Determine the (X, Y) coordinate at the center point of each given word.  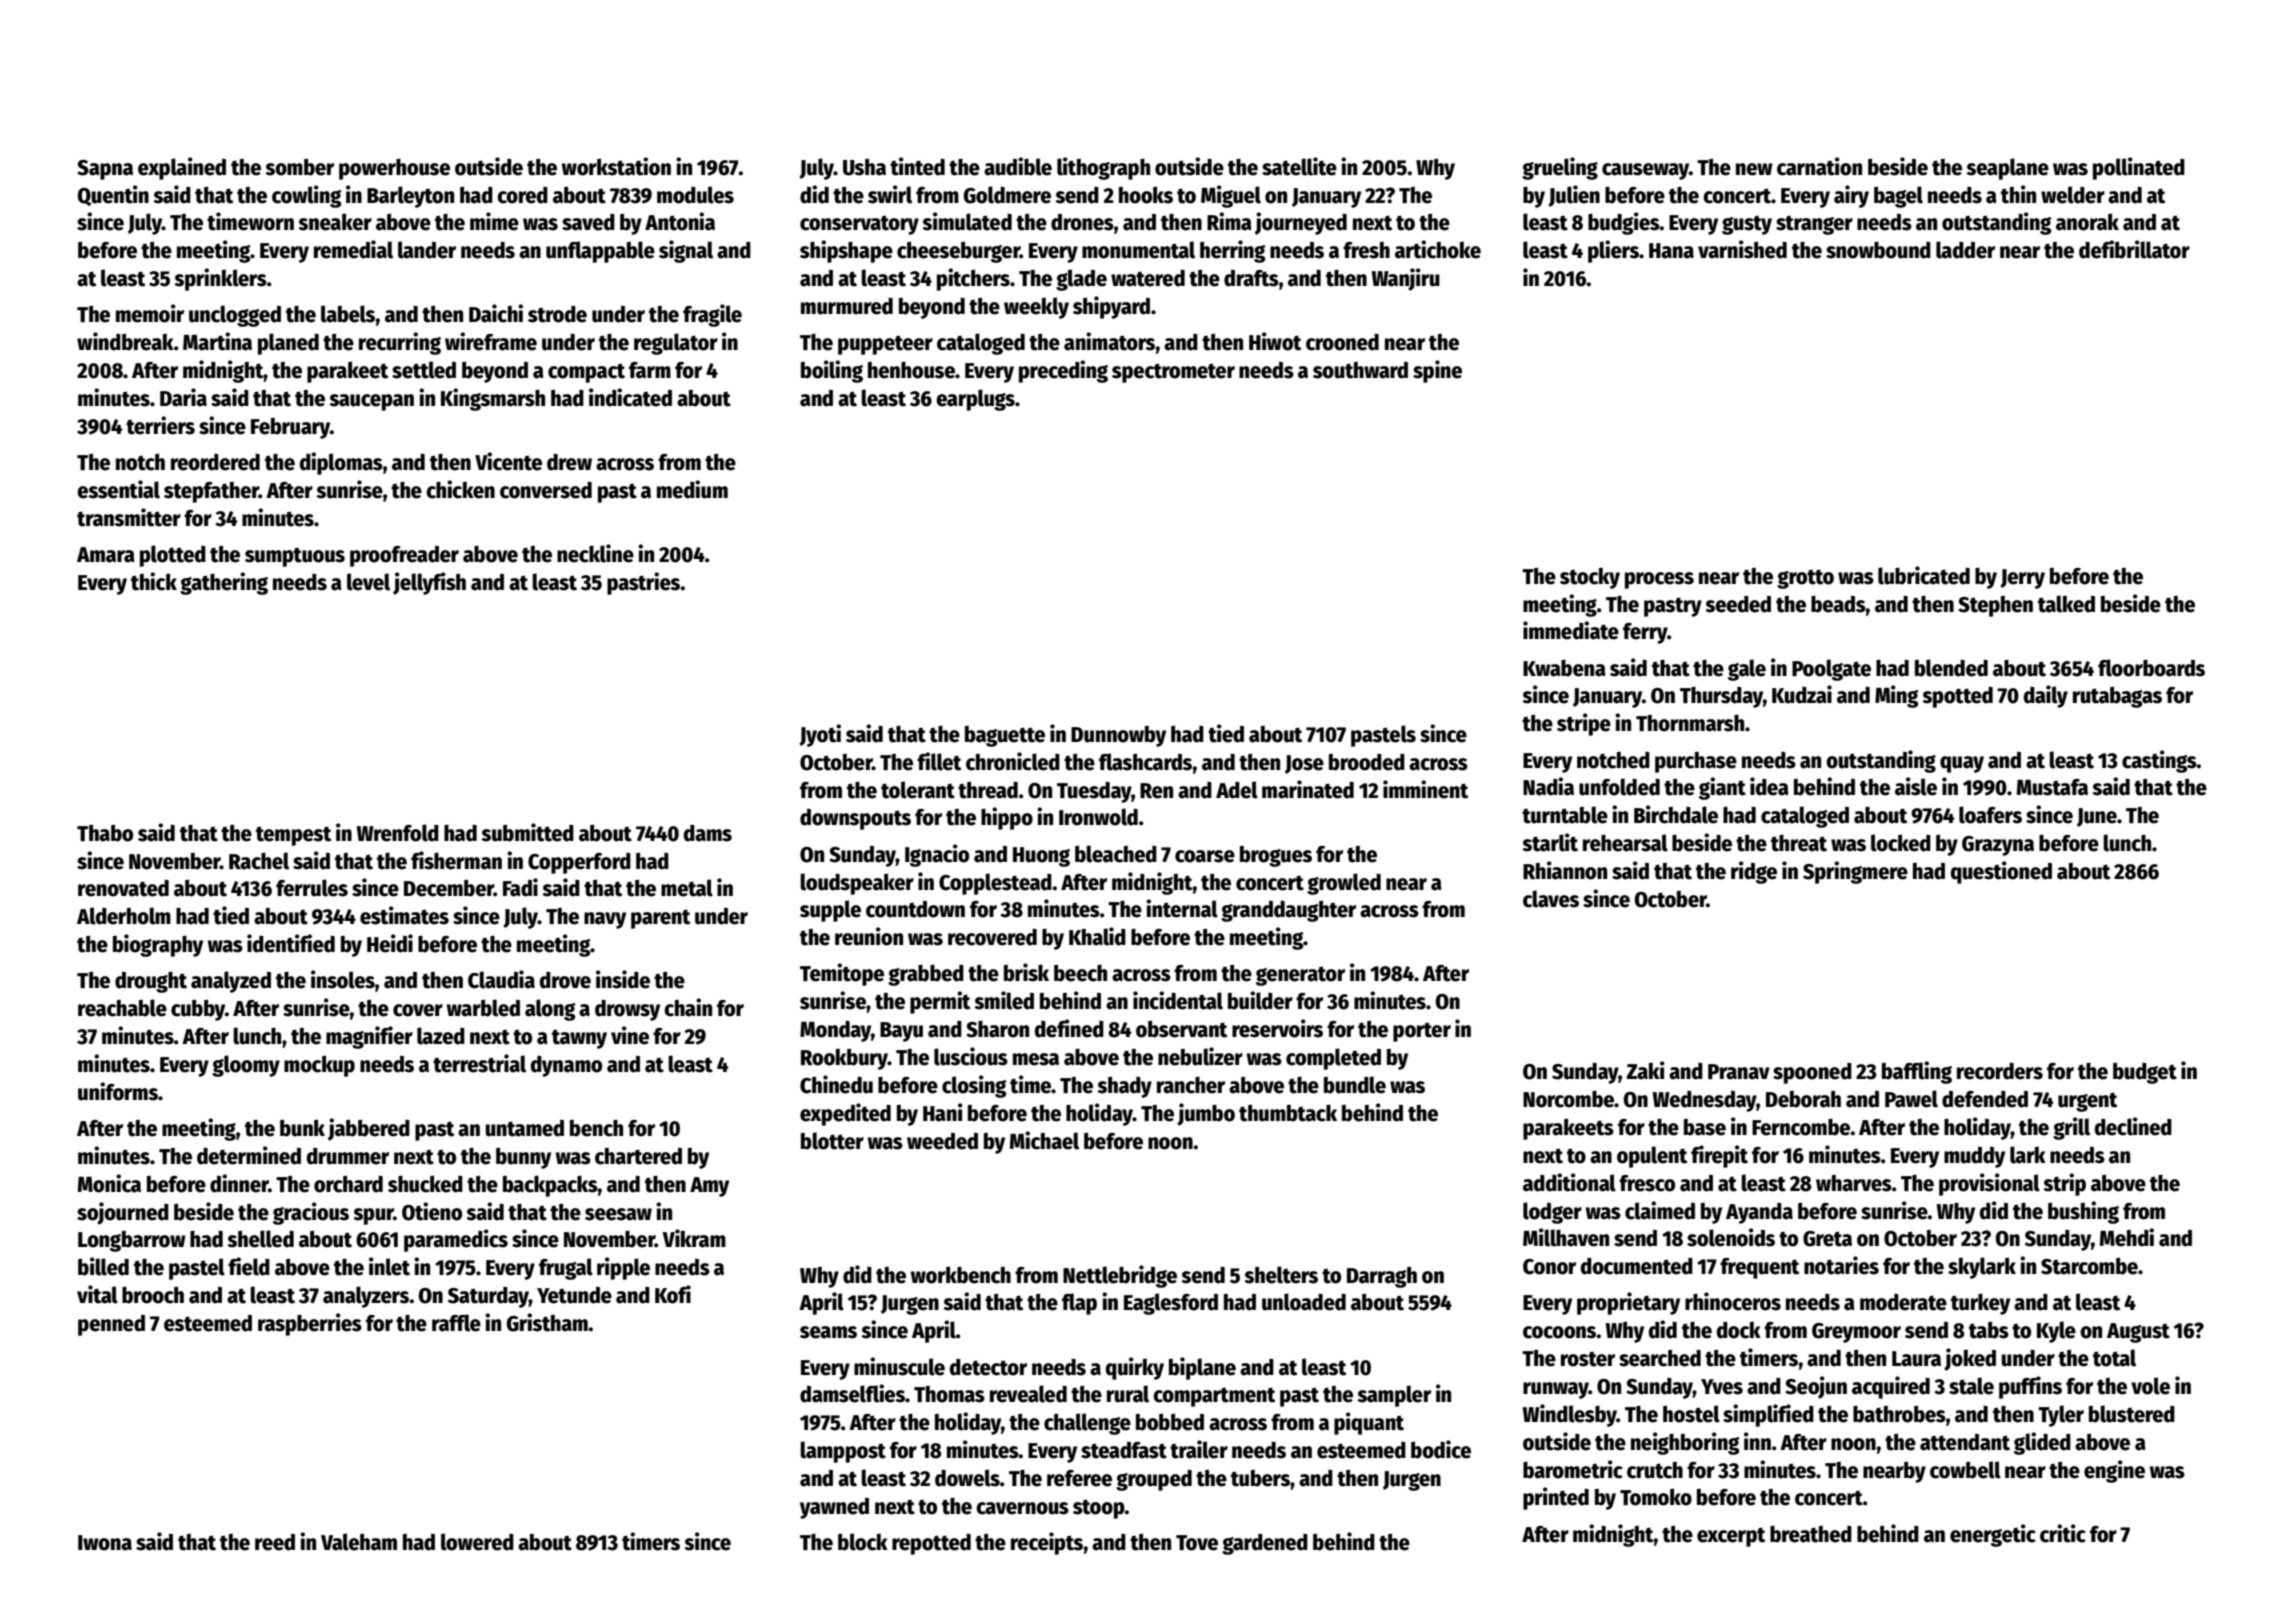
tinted (917, 166)
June (2097, 817)
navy (605, 920)
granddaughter (1288, 911)
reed (275, 1542)
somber (299, 167)
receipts (1047, 1543)
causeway (1645, 171)
